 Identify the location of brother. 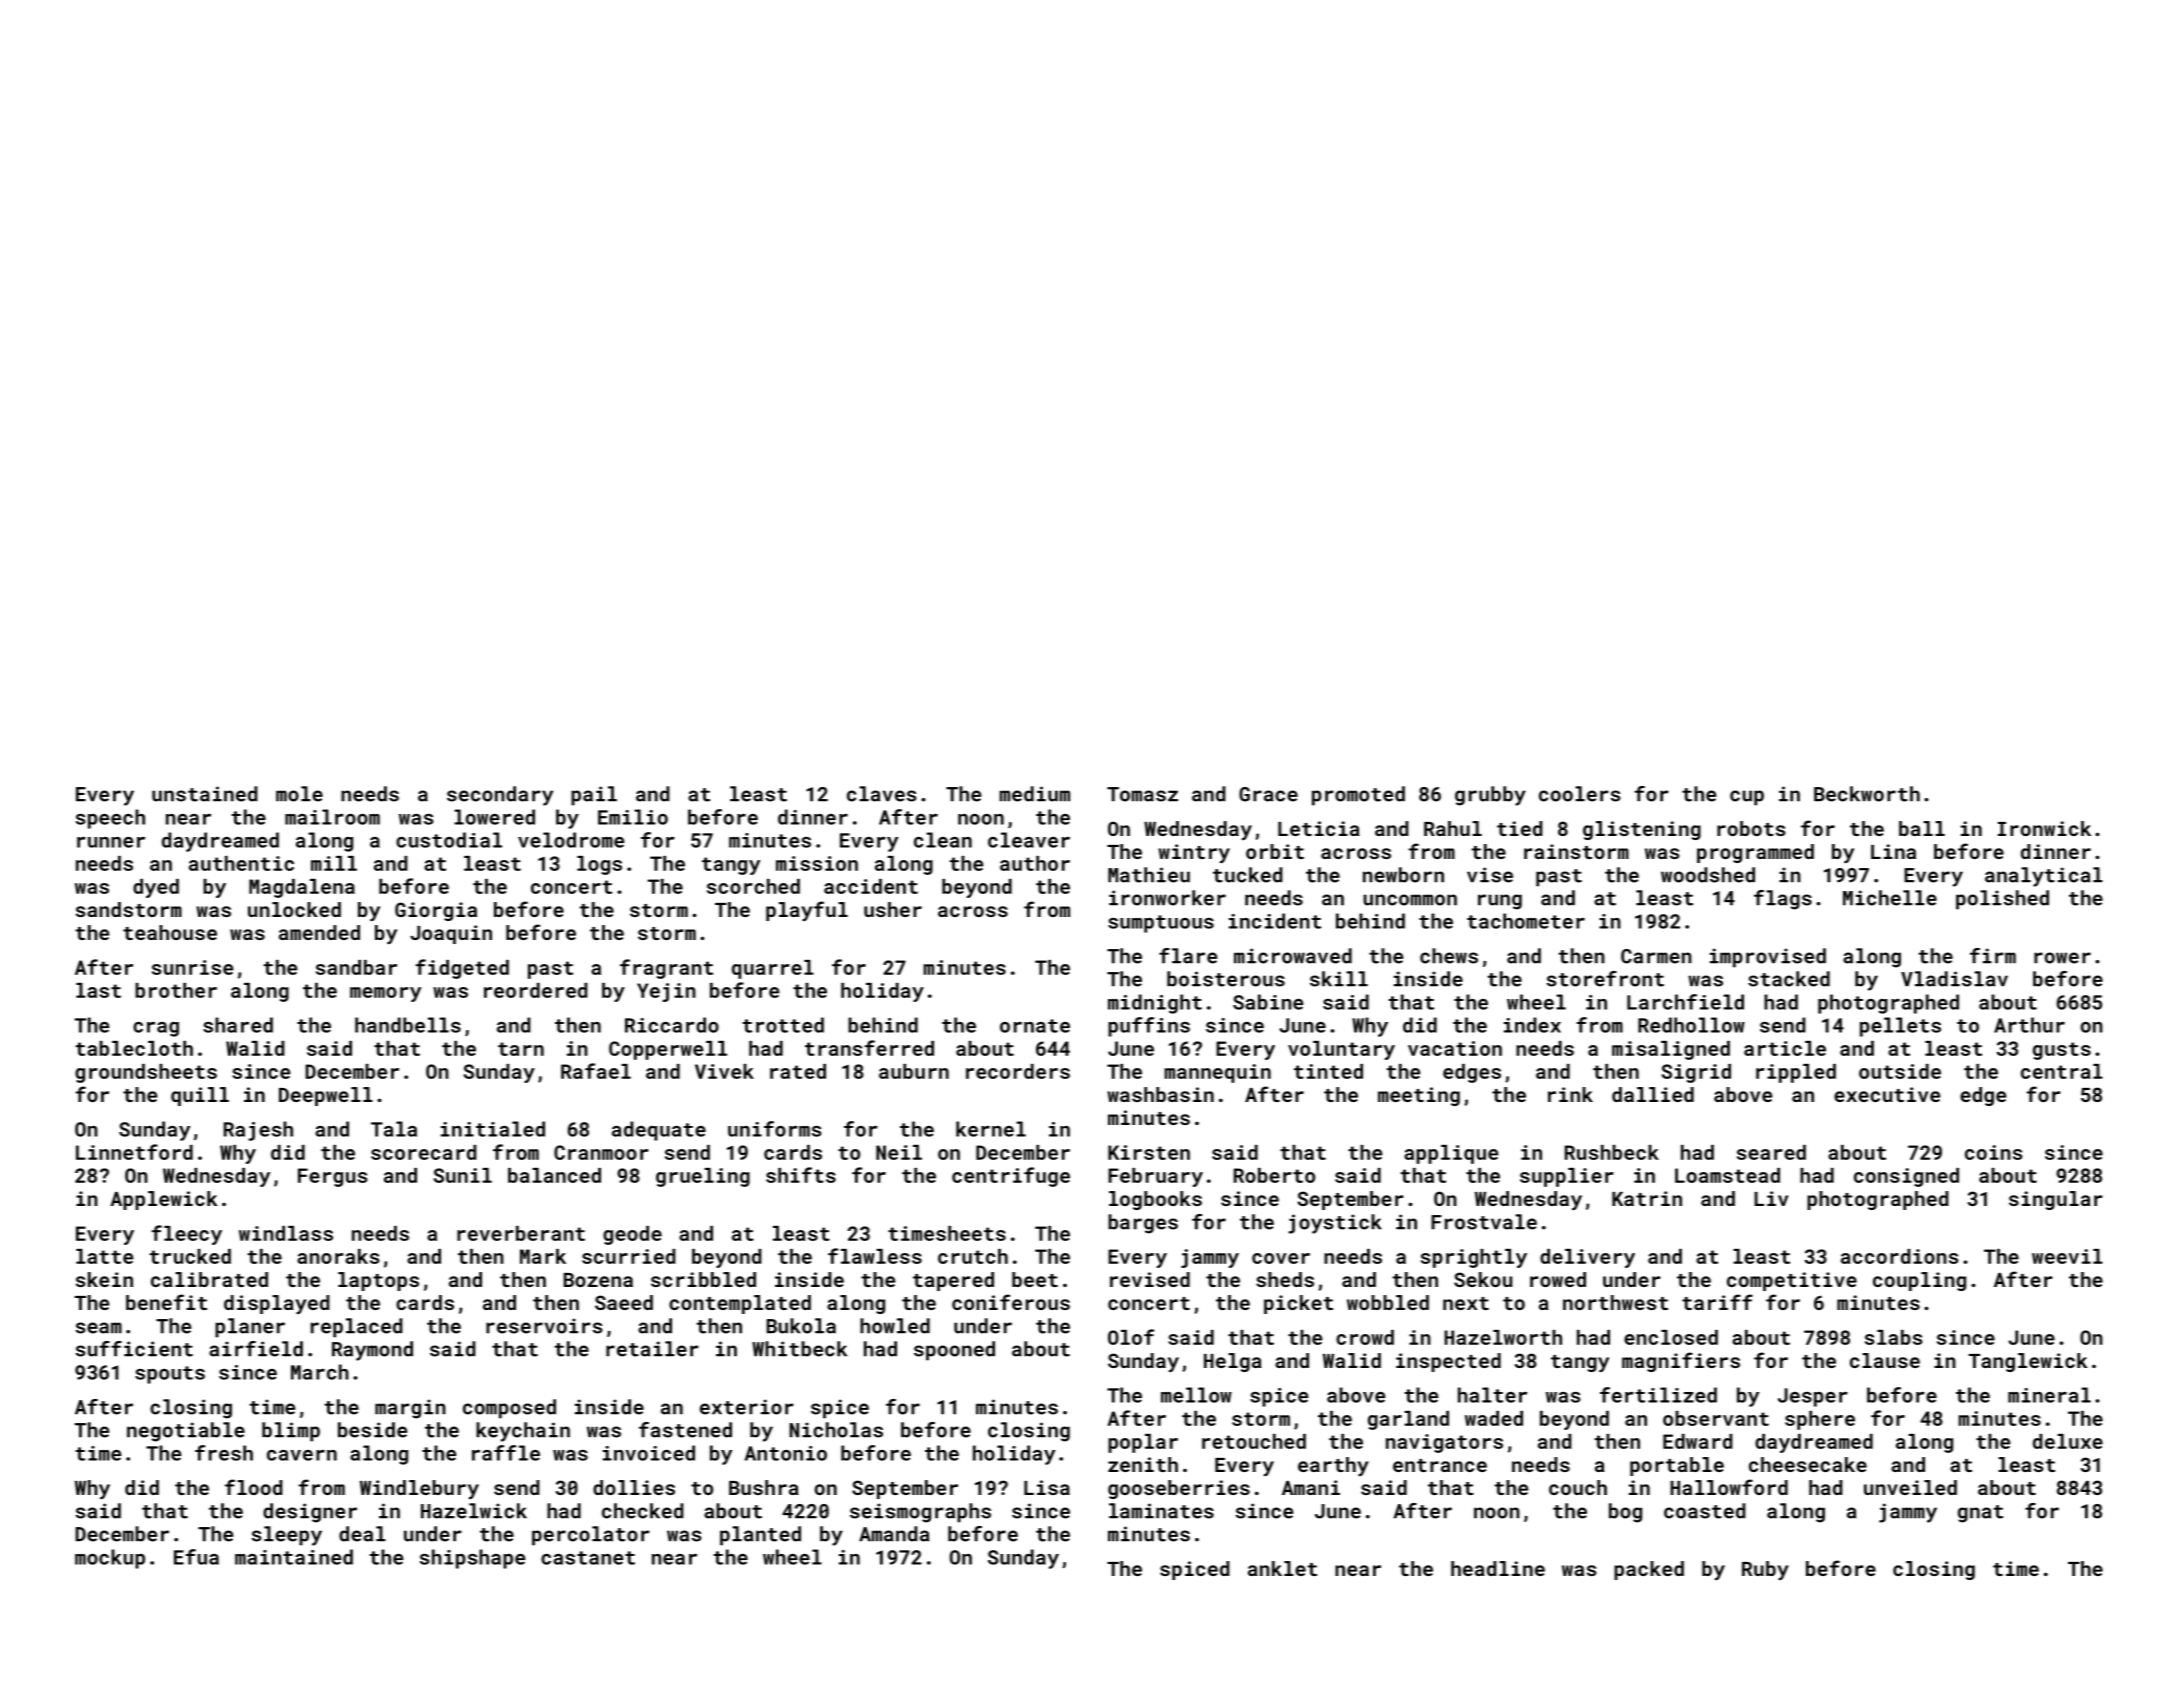
(176, 990).
